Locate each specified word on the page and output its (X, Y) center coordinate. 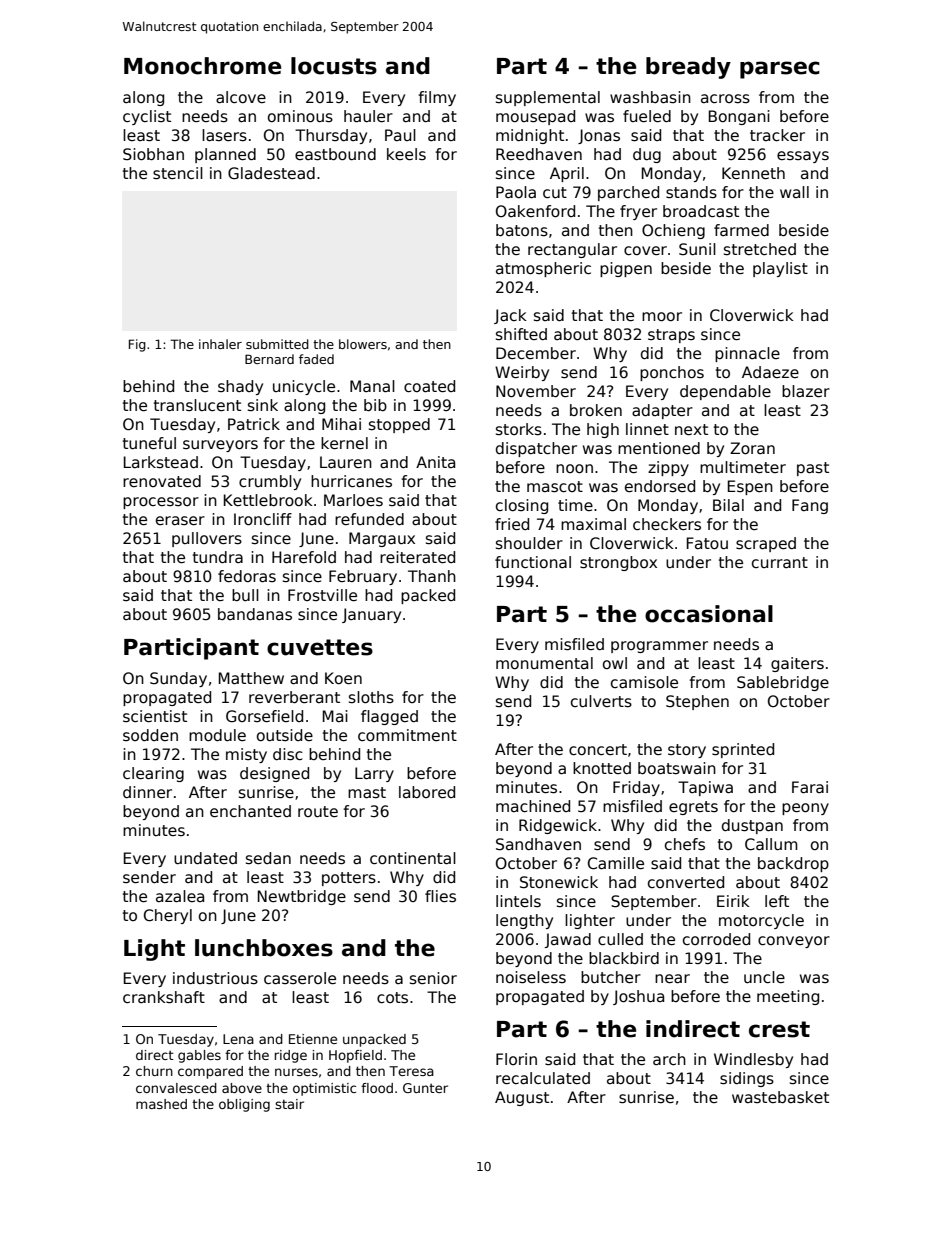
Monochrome (202, 66)
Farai (810, 787)
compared (210, 1072)
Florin (516, 1059)
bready (688, 68)
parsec (780, 70)
